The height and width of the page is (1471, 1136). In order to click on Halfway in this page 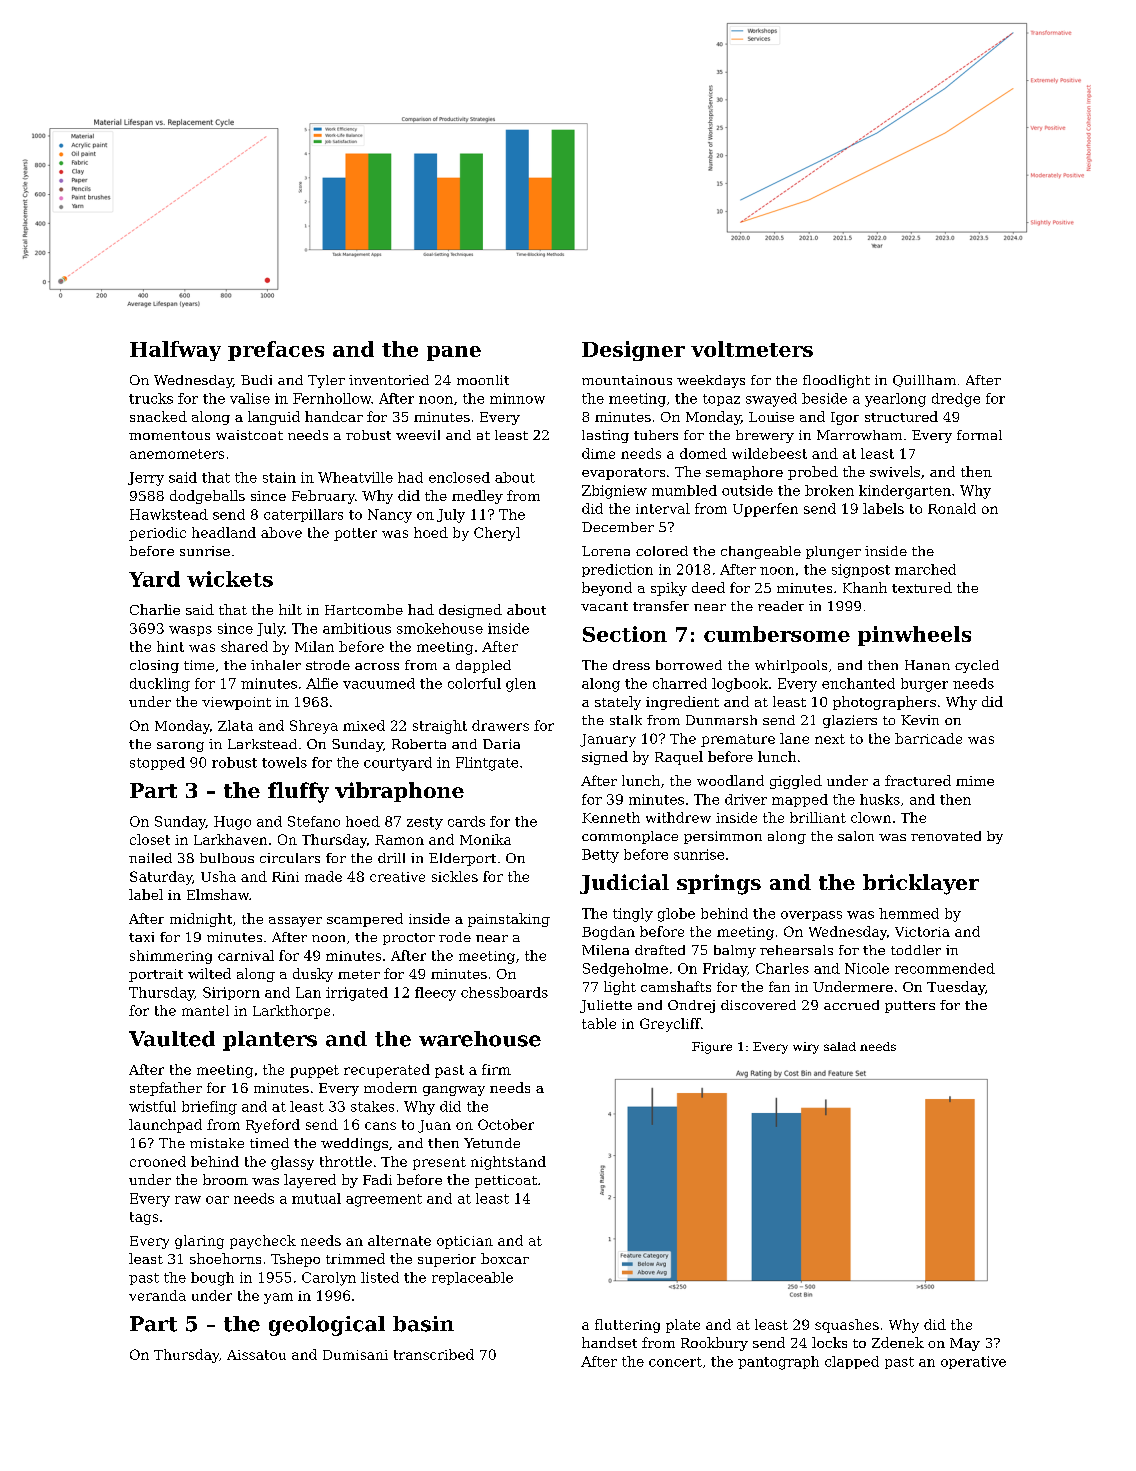, I will do `click(175, 351)`.
